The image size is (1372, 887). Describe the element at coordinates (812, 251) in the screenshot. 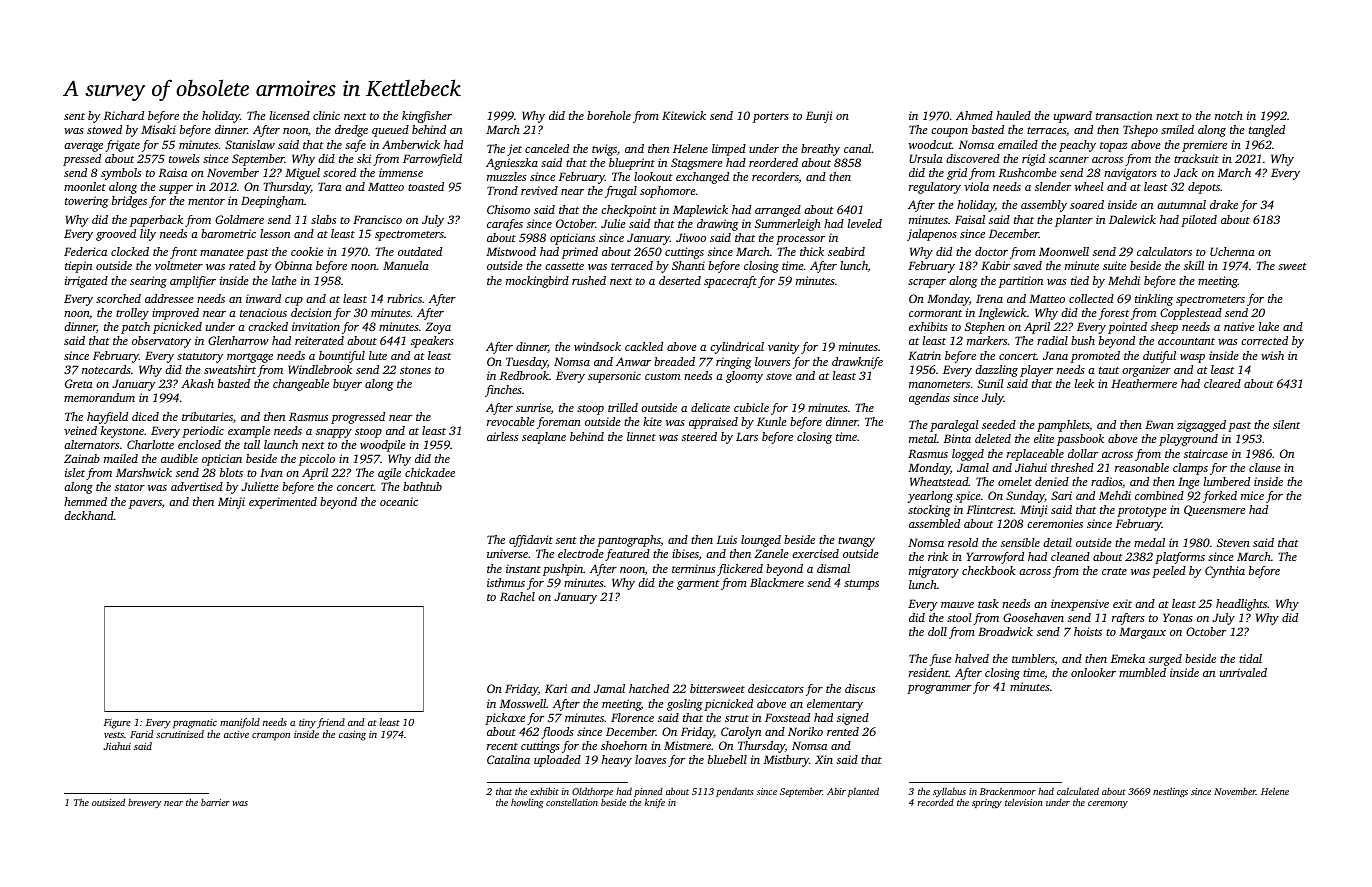

I see `thick` at that location.
